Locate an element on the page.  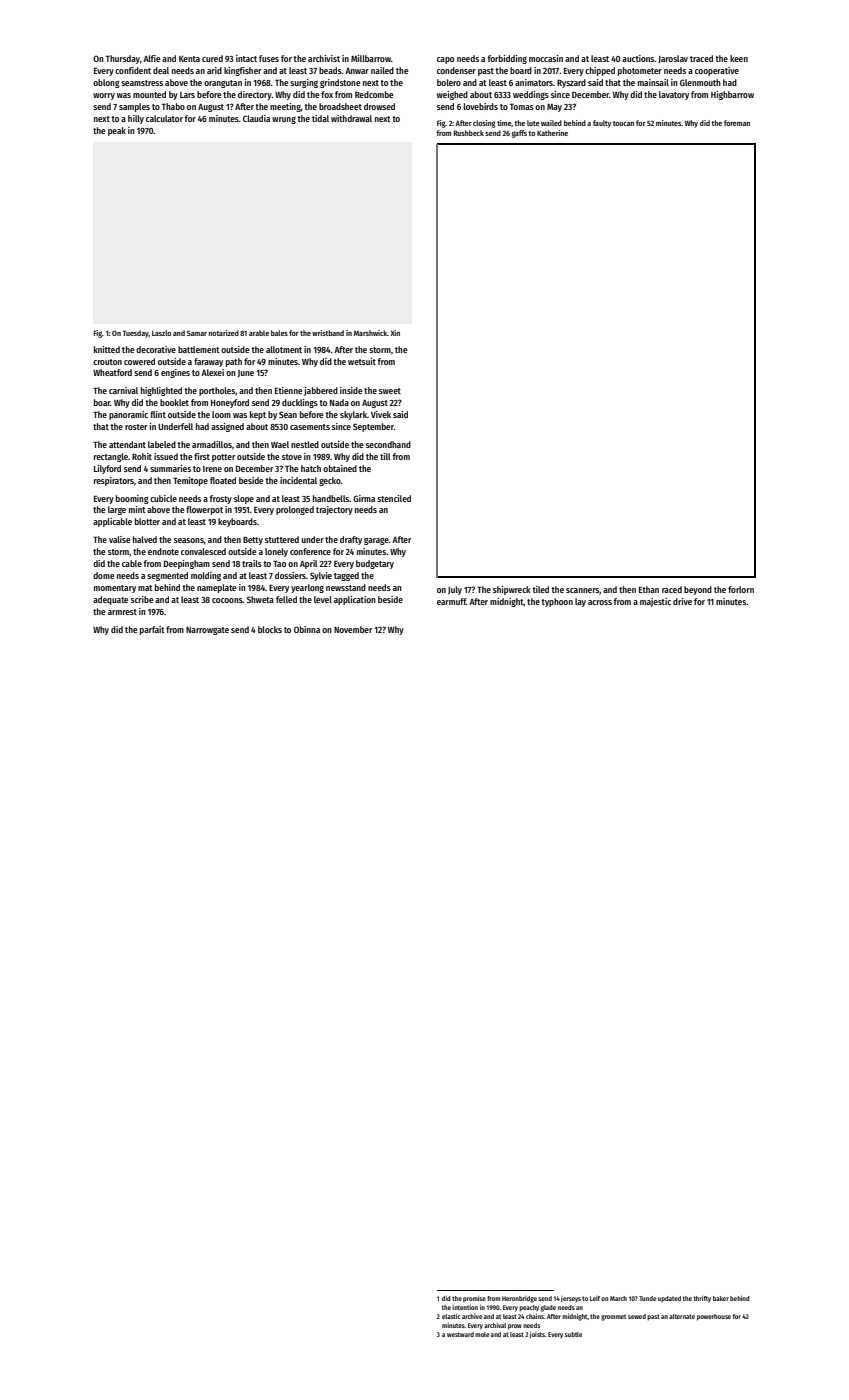
westward is located at coordinates (460, 1334).
